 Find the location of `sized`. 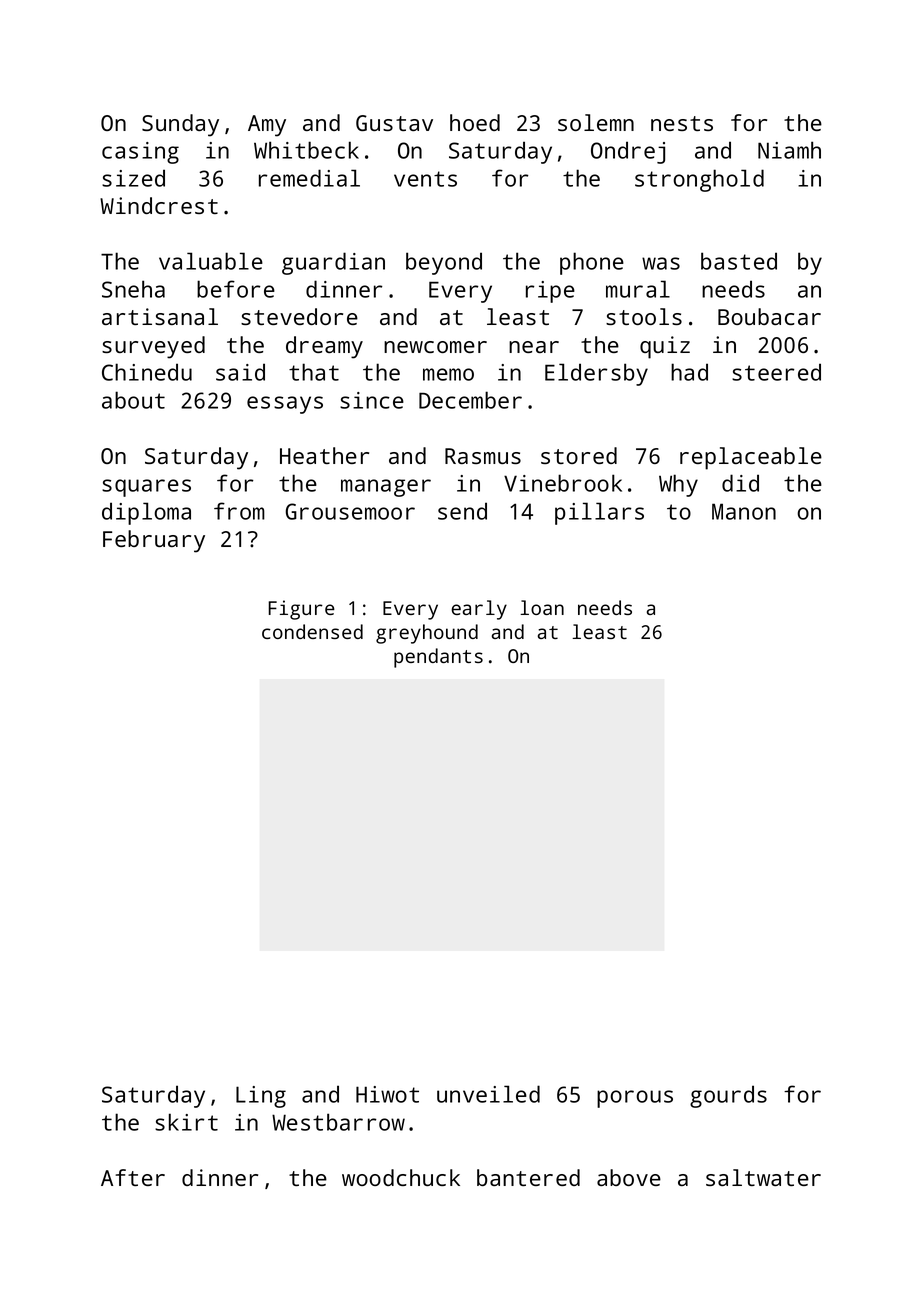

sized is located at coordinates (133, 178).
